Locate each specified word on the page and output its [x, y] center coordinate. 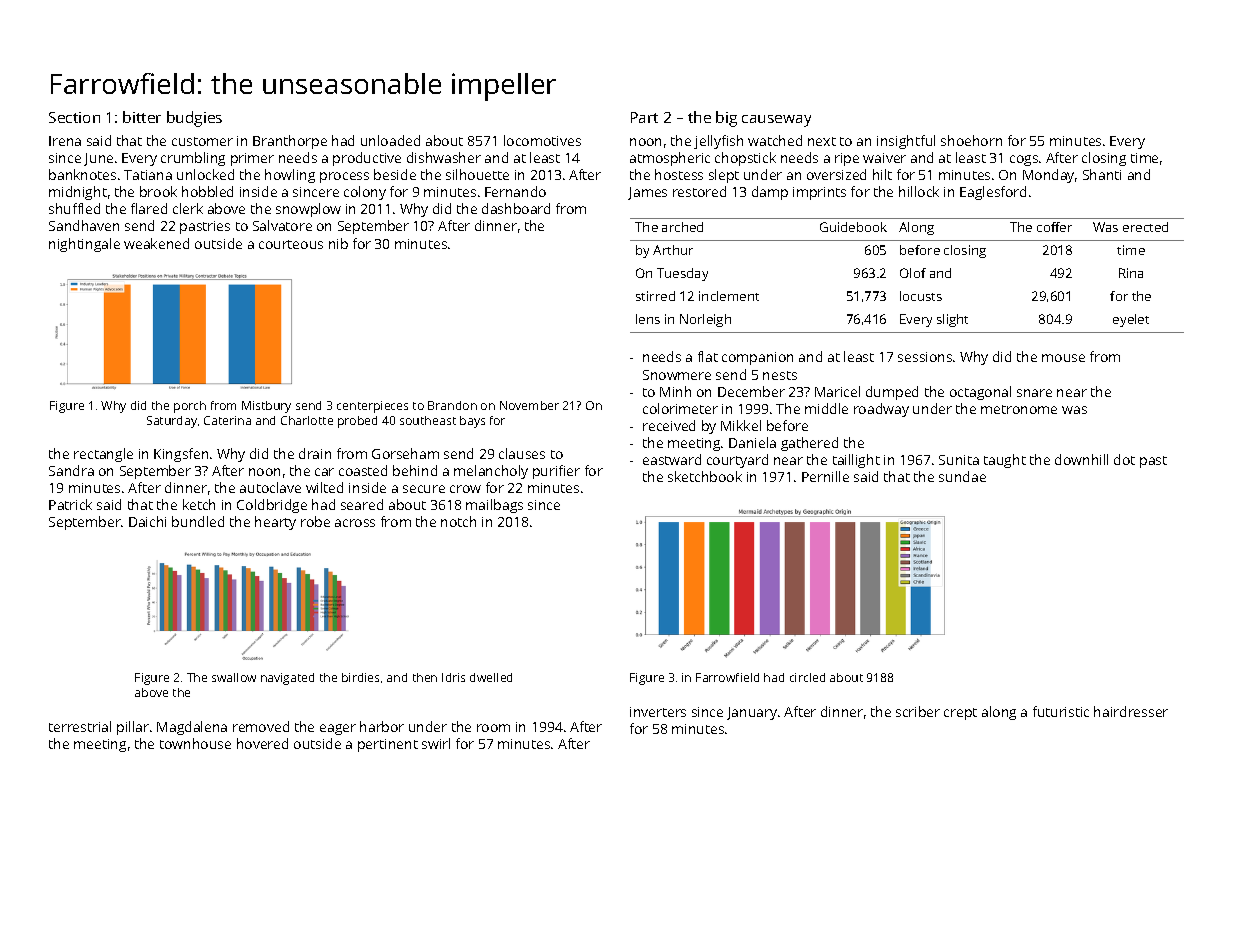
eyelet [1131, 320]
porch [190, 407]
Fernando [515, 191]
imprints [819, 193]
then [425, 677]
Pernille [825, 476]
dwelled [491, 677]
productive [367, 159]
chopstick [745, 159]
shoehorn [971, 140]
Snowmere [677, 375]
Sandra [71, 470]
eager [338, 729]
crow [465, 489]
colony [365, 193]
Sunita [959, 460]
